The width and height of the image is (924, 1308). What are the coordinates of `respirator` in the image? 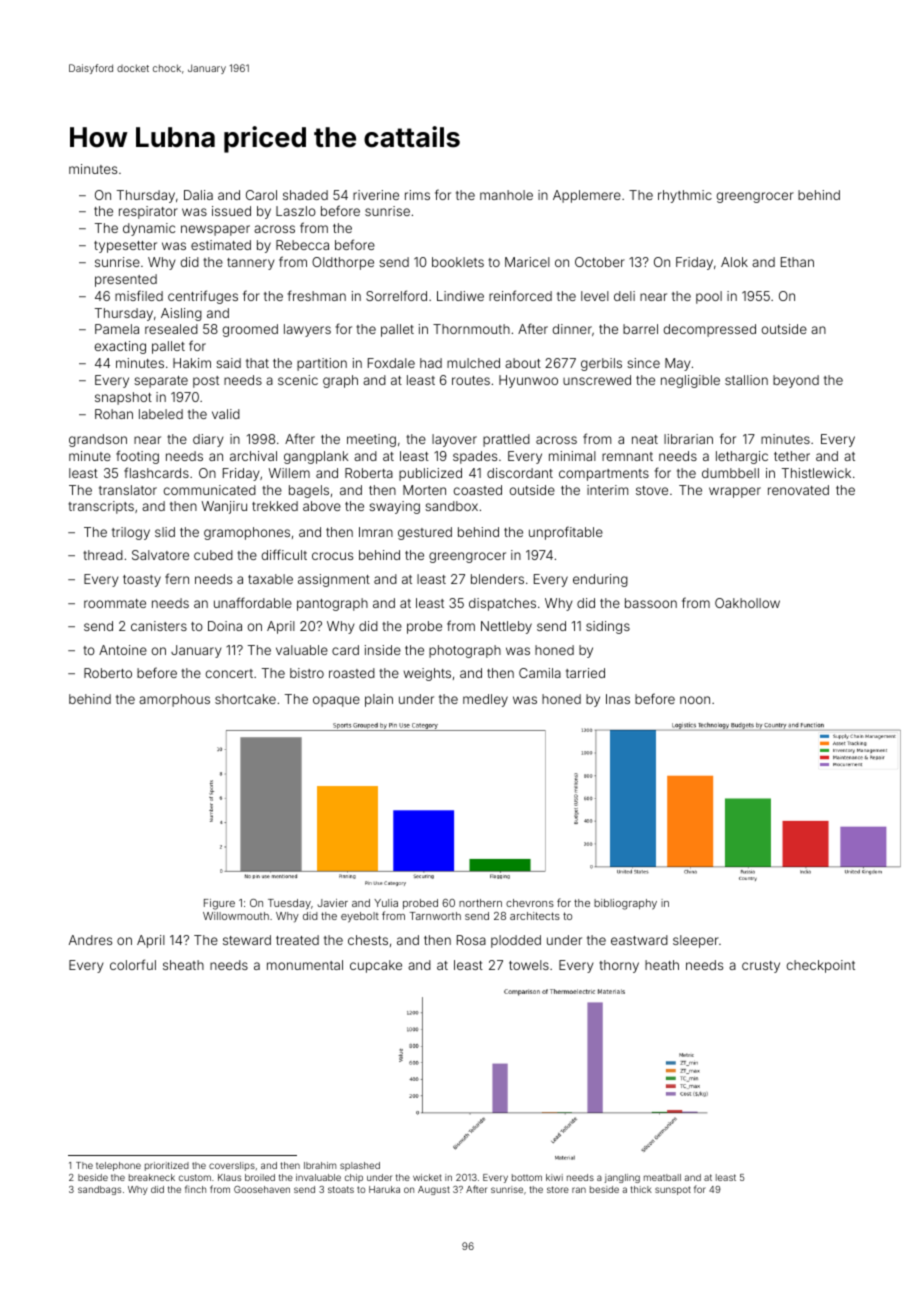 It's located at (148, 212).
